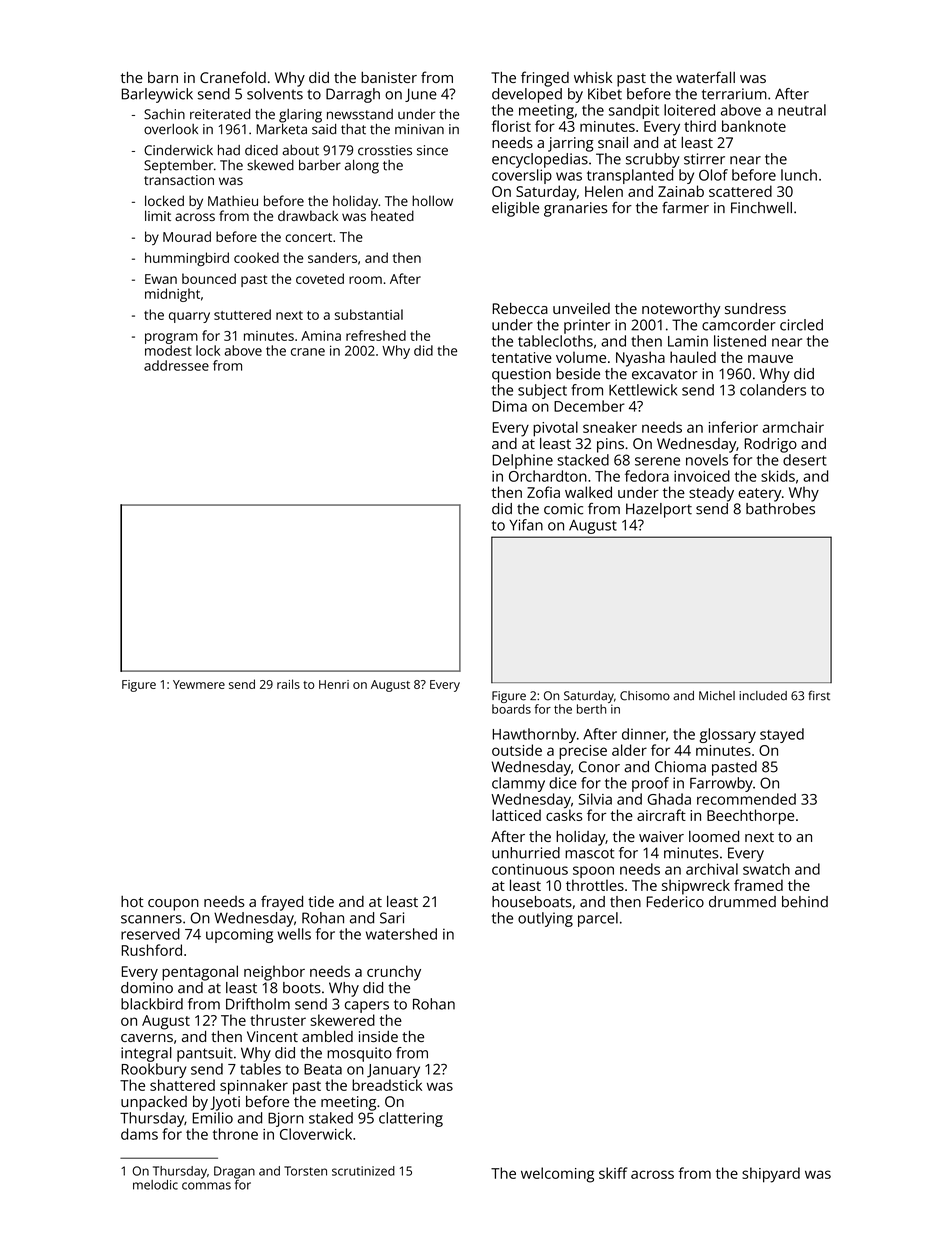 The height and width of the screenshot is (1233, 952). What do you see at coordinates (782, 735) in the screenshot?
I see `stayed` at bounding box center [782, 735].
